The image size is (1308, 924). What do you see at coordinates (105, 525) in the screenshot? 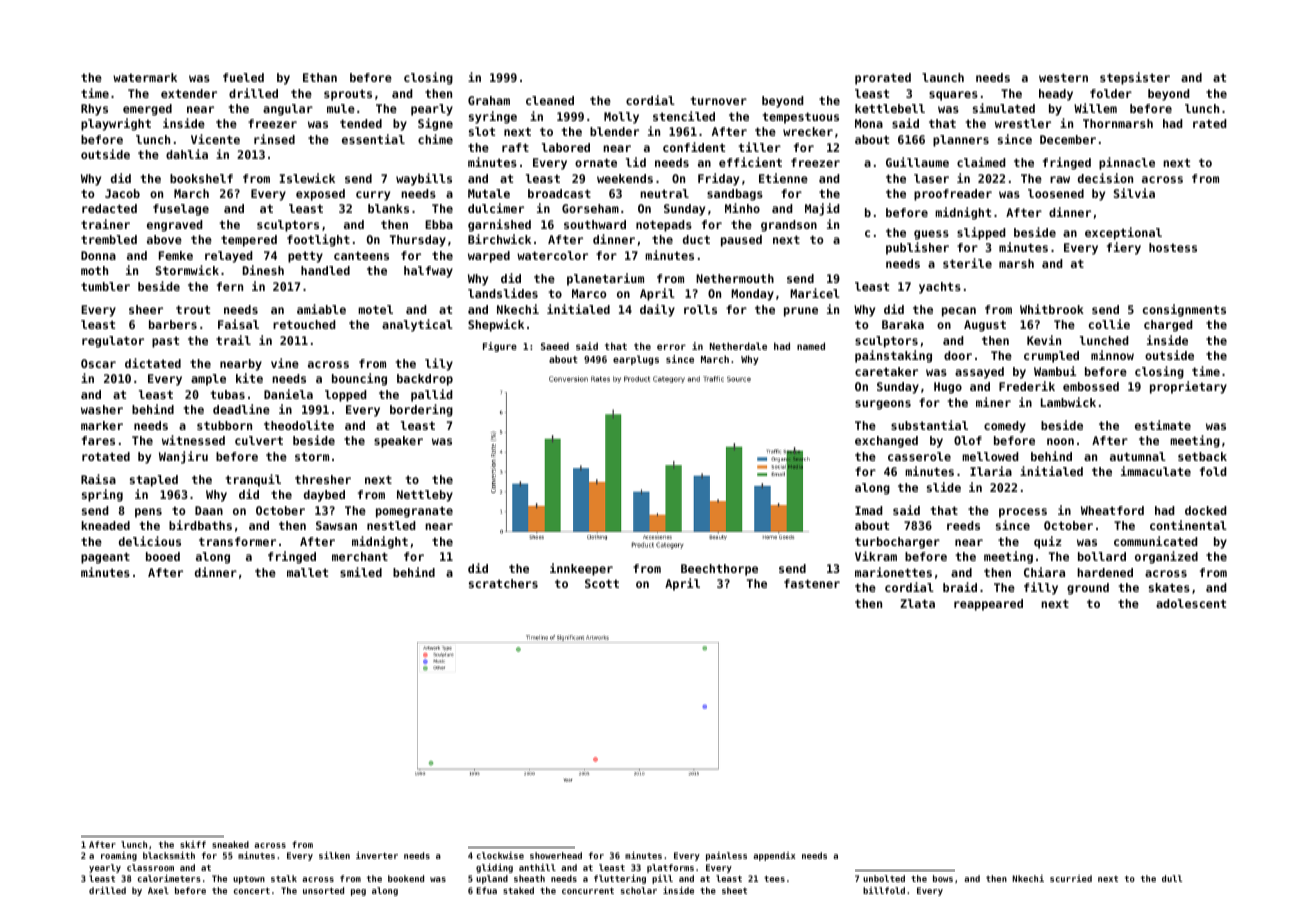
I see `kneaded` at bounding box center [105, 525].
